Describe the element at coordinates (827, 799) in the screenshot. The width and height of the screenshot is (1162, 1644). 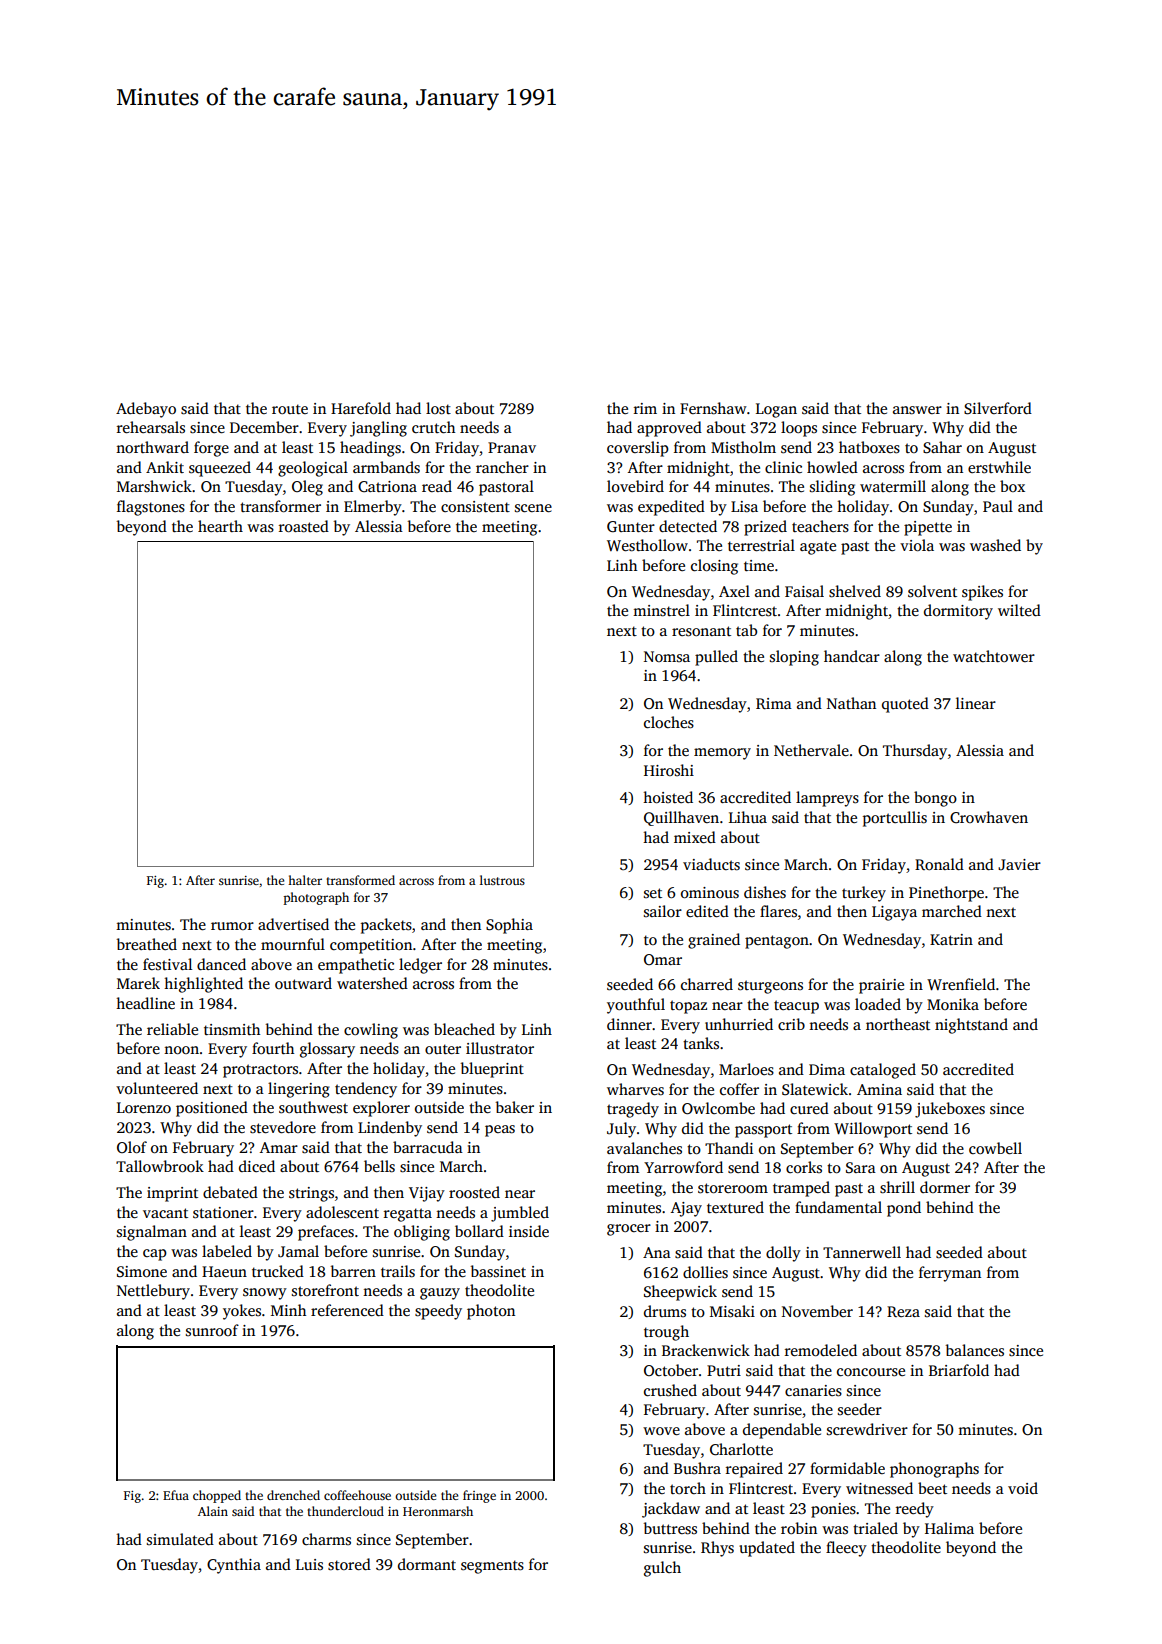
I see `lampreys` at that location.
